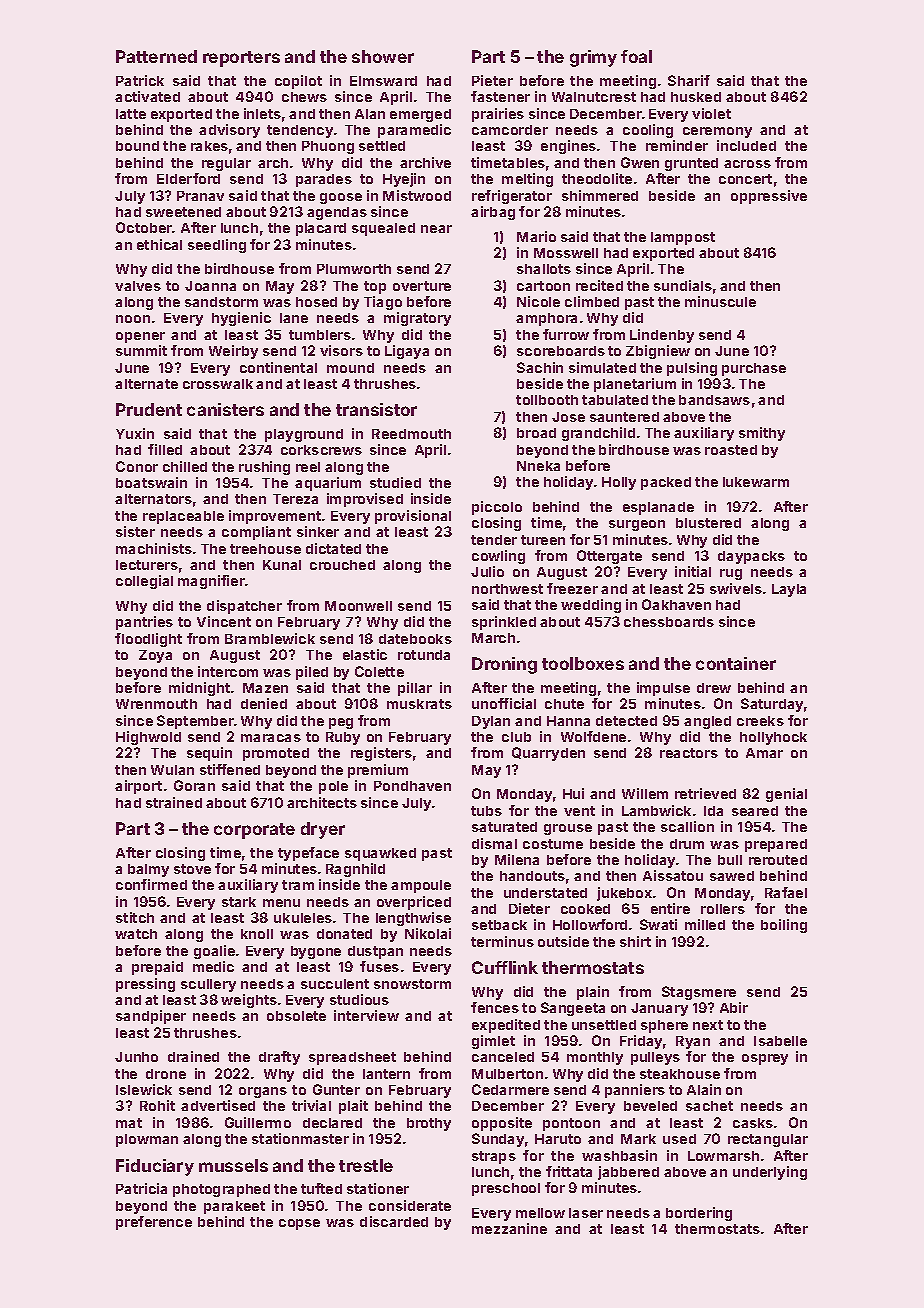 The height and width of the screenshot is (1308, 924). I want to click on visors, so click(341, 350).
